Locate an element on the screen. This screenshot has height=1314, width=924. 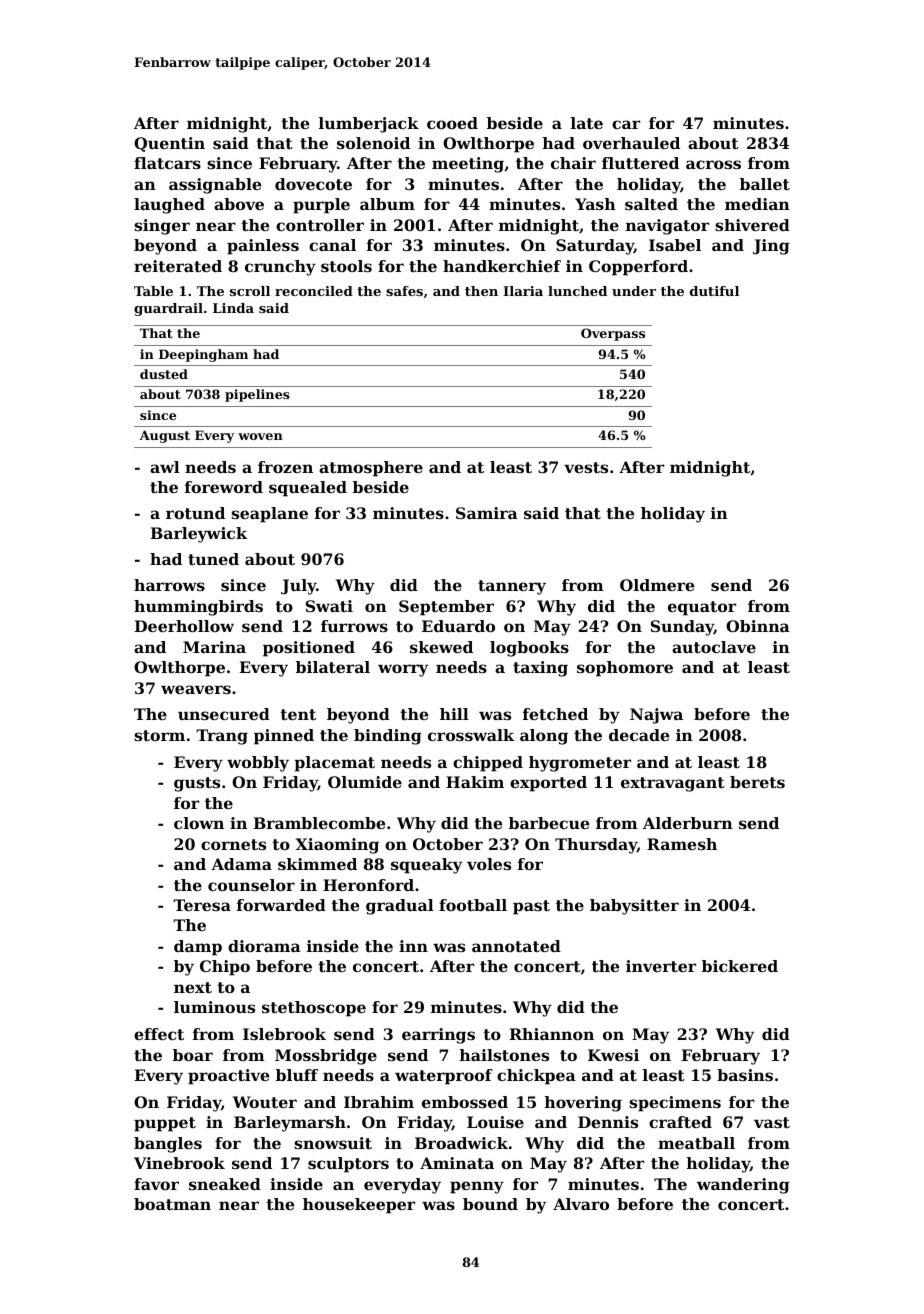
then is located at coordinates (481, 291).
